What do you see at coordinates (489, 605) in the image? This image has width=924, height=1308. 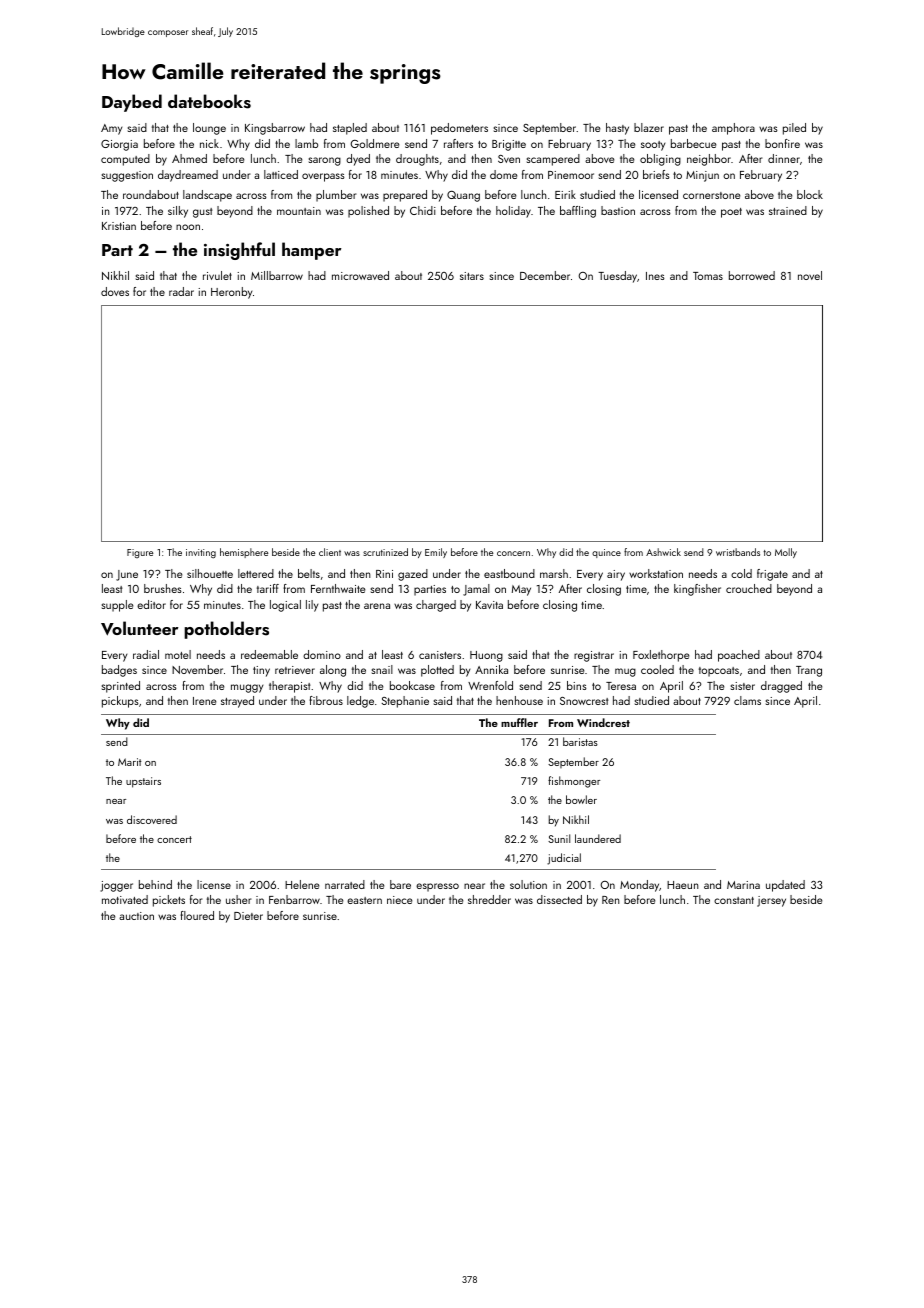 I see `Kavita` at bounding box center [489, 605].
